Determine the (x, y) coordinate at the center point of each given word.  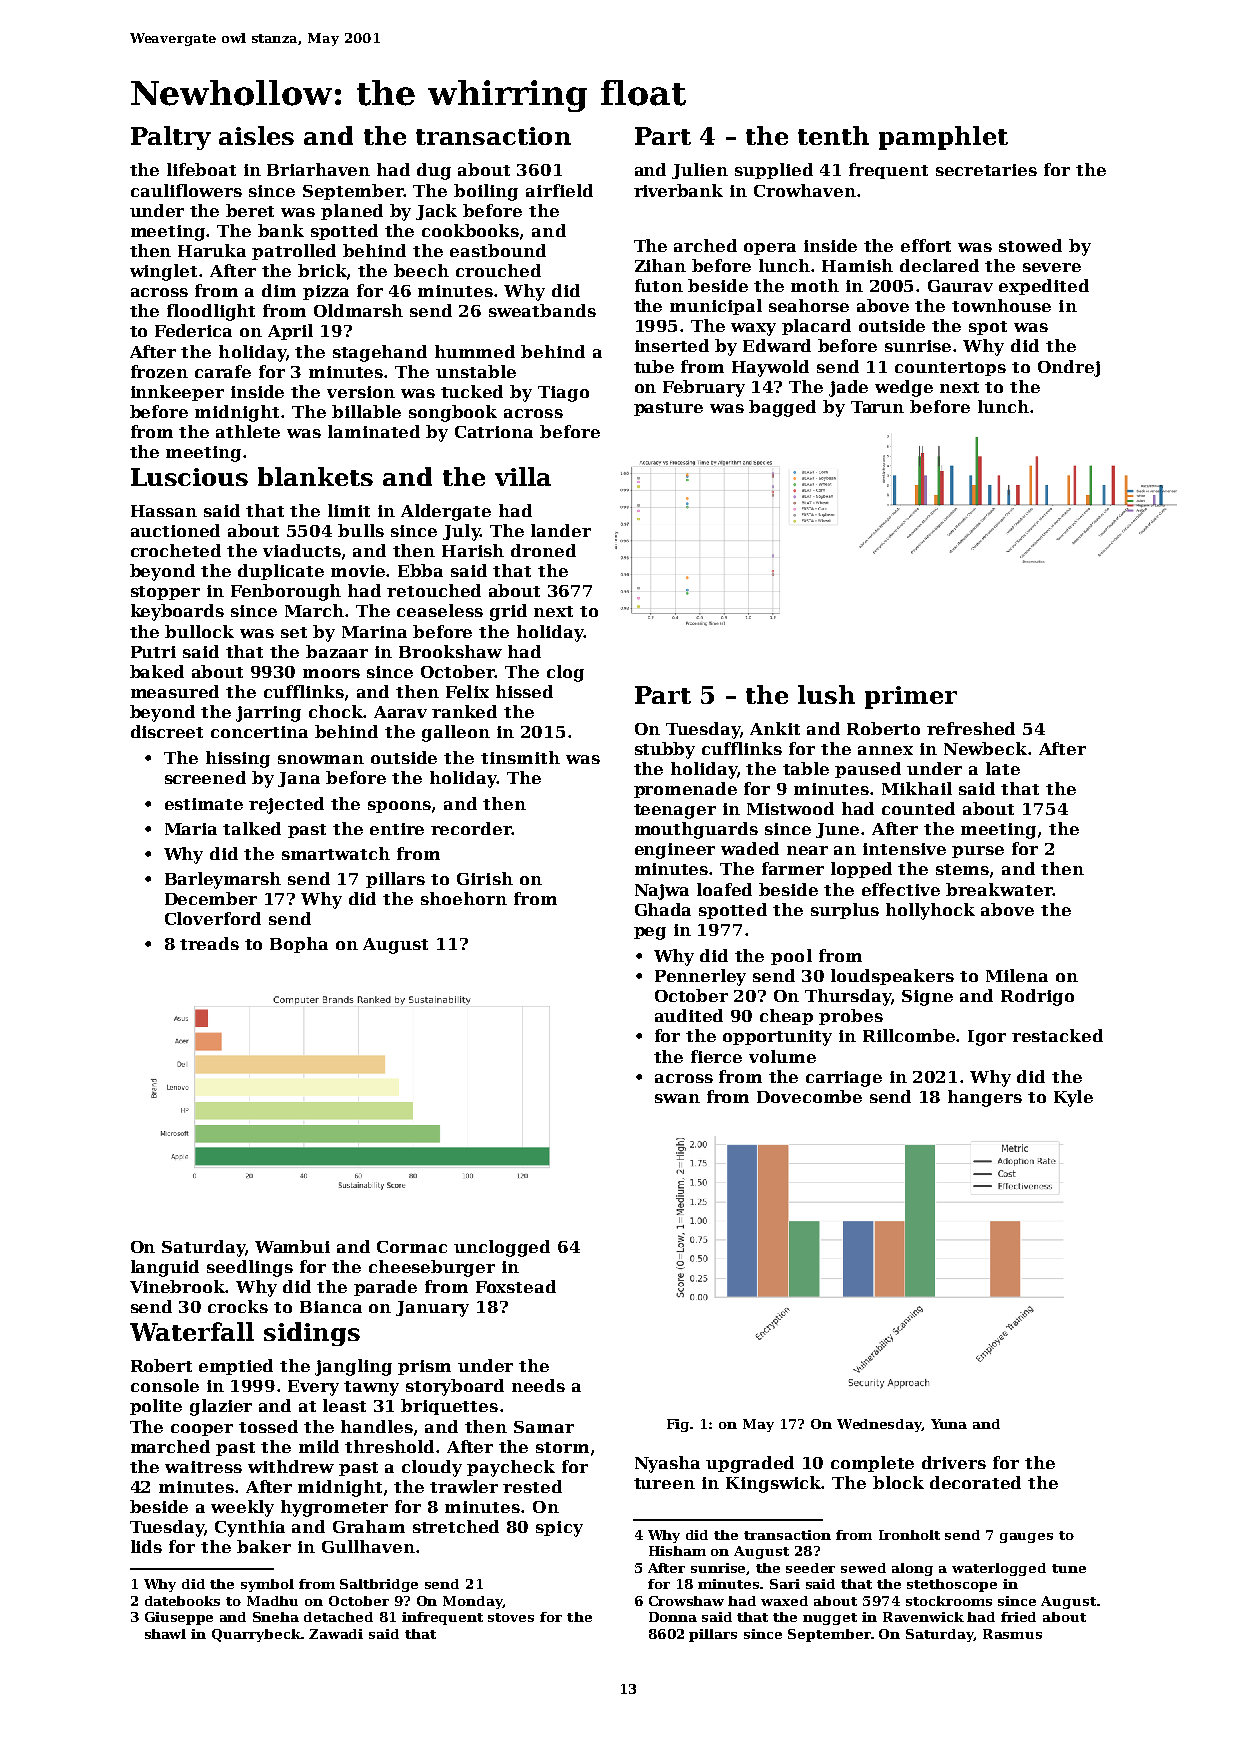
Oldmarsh (358, 310)
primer (911, 697)
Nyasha (667, 1464)
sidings (312, 1334)
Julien (700, 171)
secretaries (986, 170)
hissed (524, 691)
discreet (167, 731)
